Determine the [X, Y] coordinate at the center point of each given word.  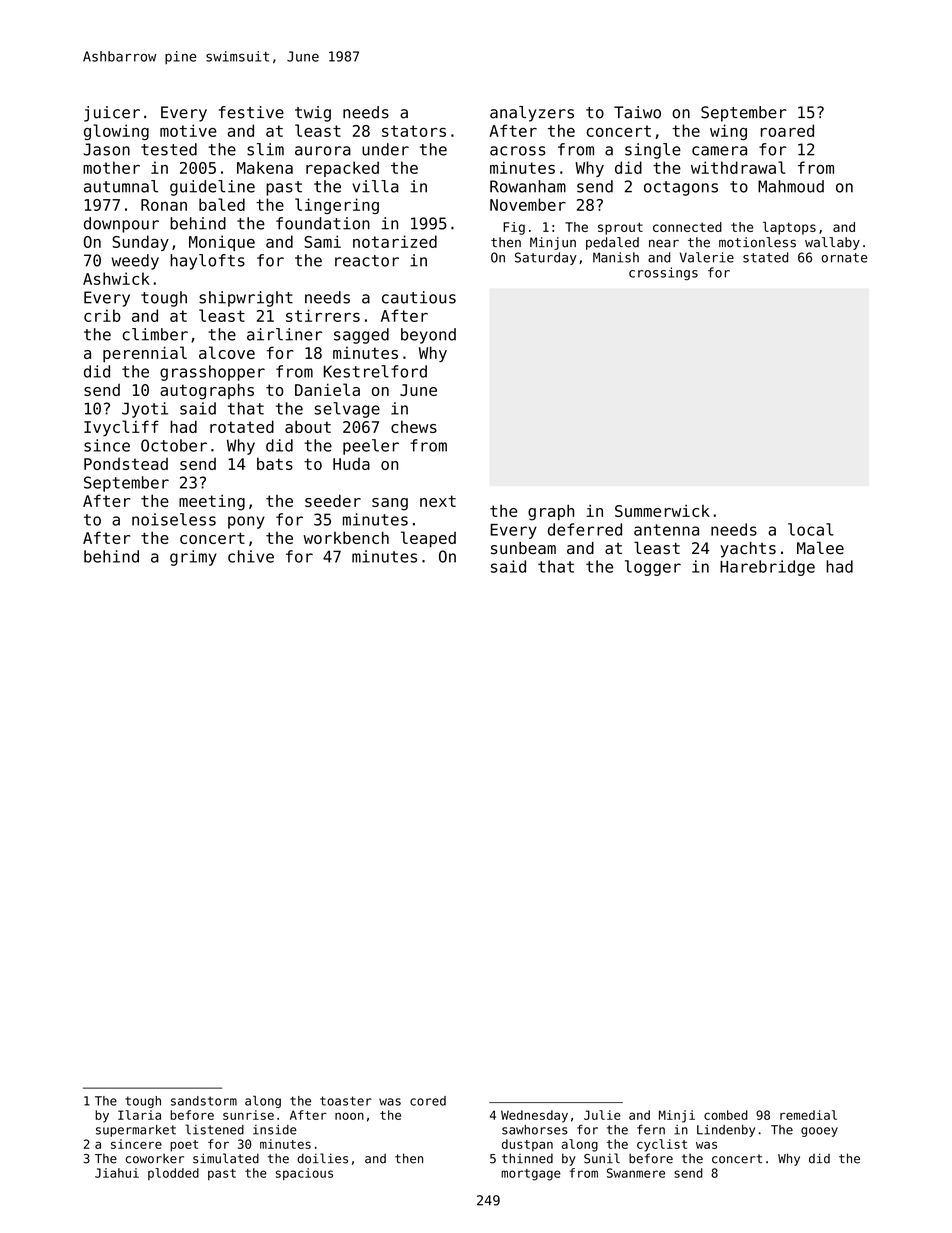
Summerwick [662, 511]
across [518, 151]
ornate [844, 258]
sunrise [248, 1115]
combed [726, 1115]
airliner [284, 334]
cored [428, 1101]
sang [390, 504]
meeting [212, 503]
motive [188, 130]
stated [765, 257]
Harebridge [767, 568]
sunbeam [523, 548]
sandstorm [204, 1101]
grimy [193, 558]
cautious [419, 297]
